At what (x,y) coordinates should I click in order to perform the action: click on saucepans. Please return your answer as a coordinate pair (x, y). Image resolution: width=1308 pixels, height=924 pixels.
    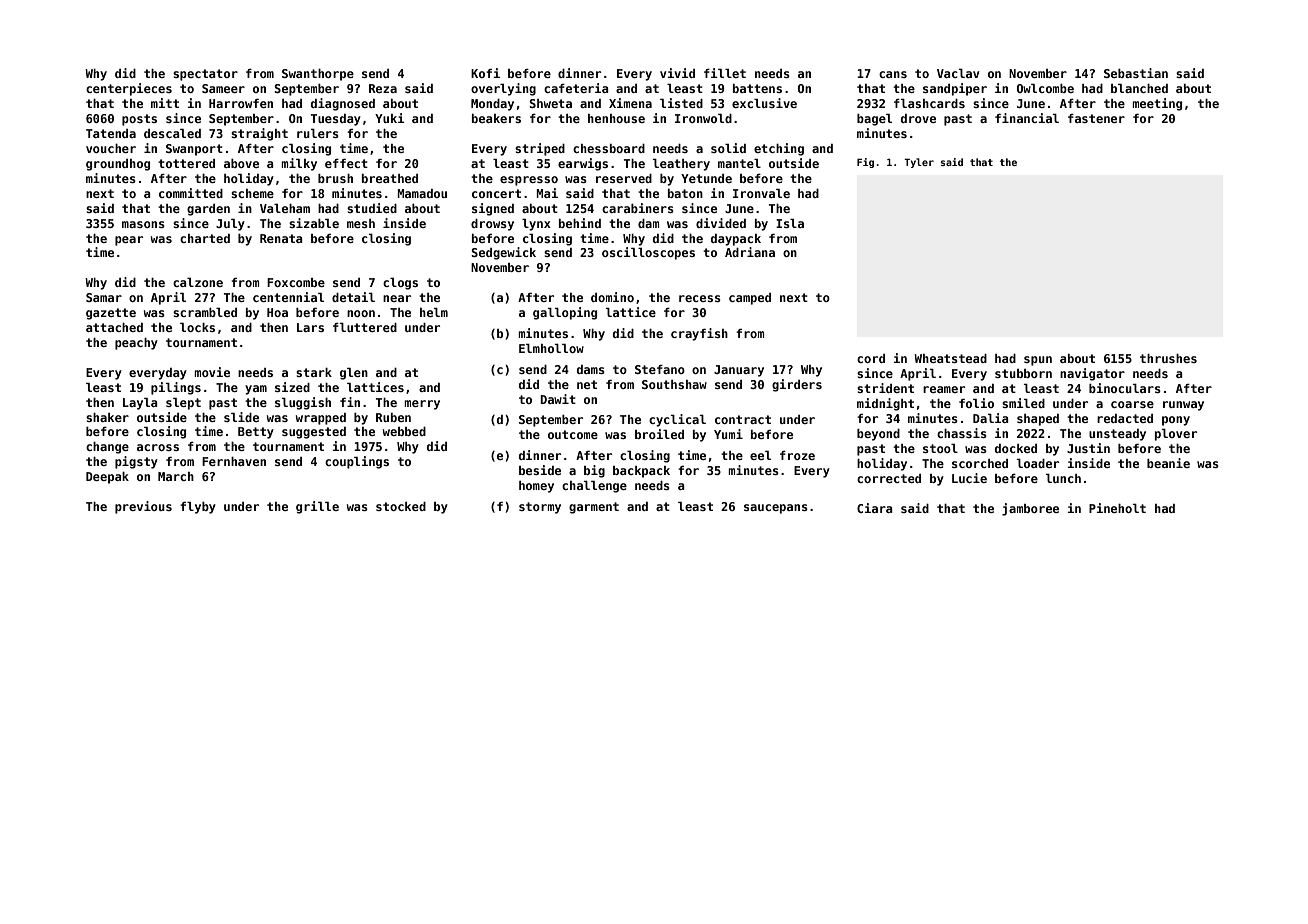
    Looking at the image, I should click on (776, 509).
